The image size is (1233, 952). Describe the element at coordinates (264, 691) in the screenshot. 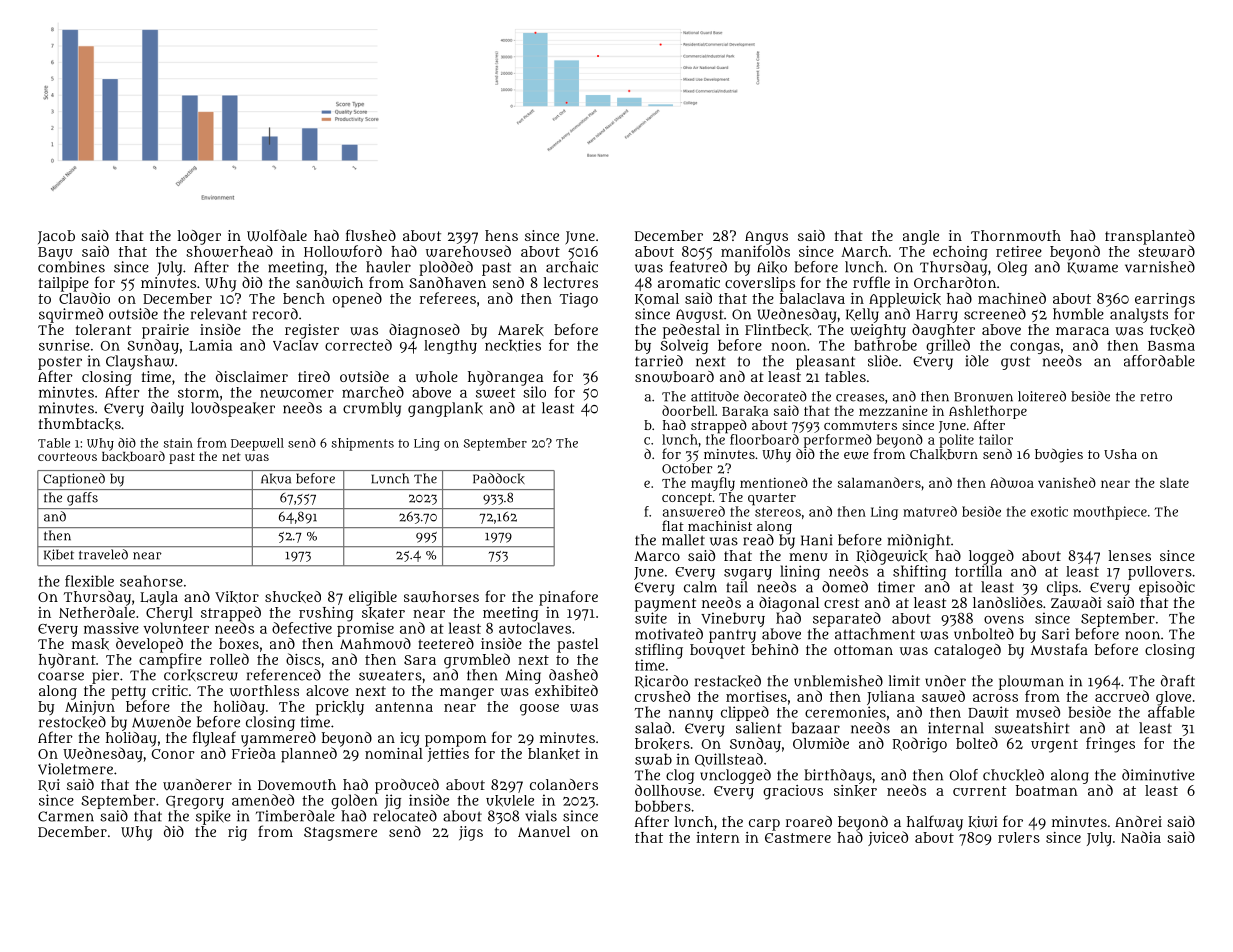

I see `worthless` at that location.
